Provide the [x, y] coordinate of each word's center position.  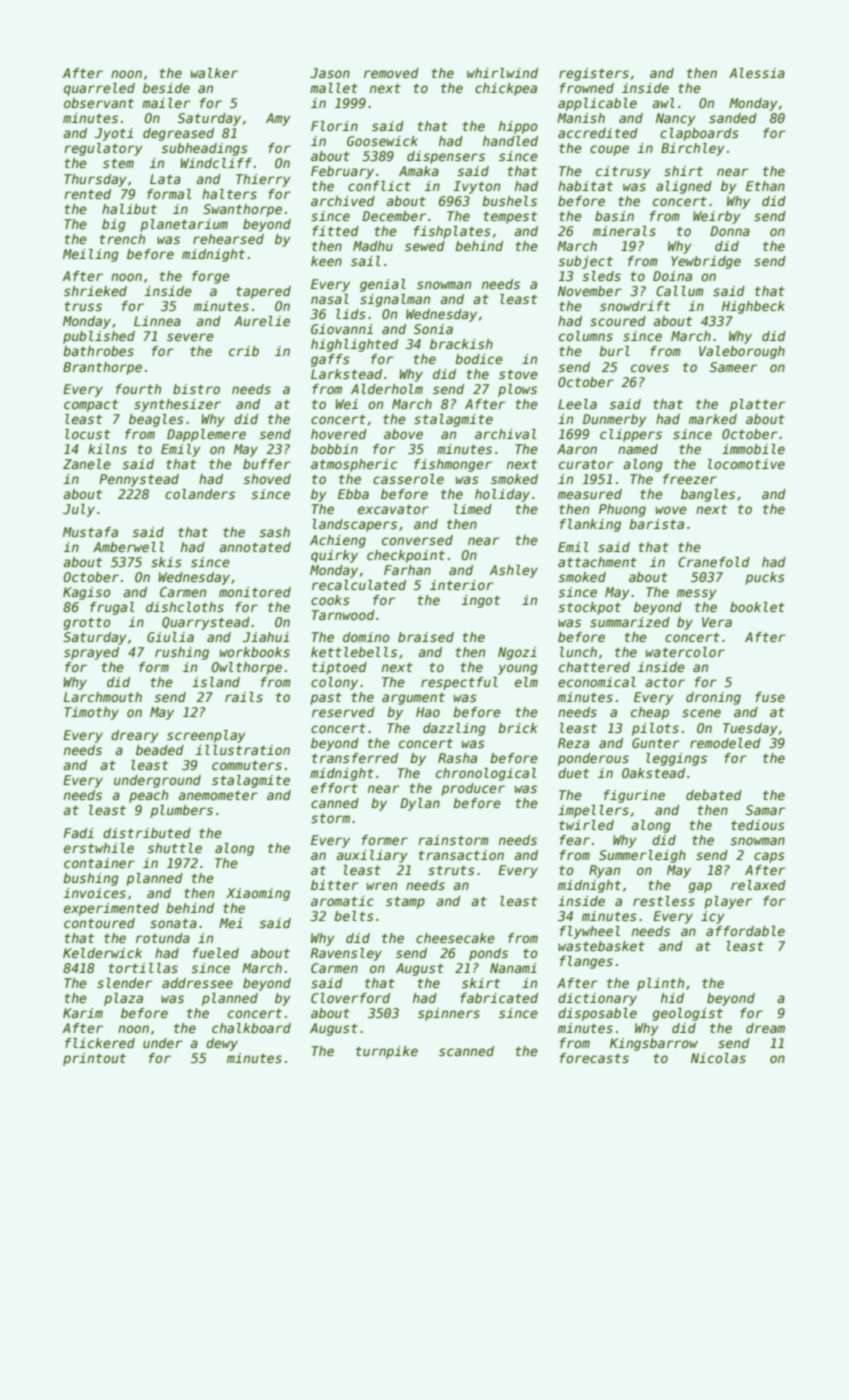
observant [99, 103]
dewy [222, 1044]
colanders [200, 494]
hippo [518, 127]
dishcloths [185, 607]
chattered [594, 667]
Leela [577, 404]
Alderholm [387, 389]
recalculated [359, 585]
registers [594, 74]
